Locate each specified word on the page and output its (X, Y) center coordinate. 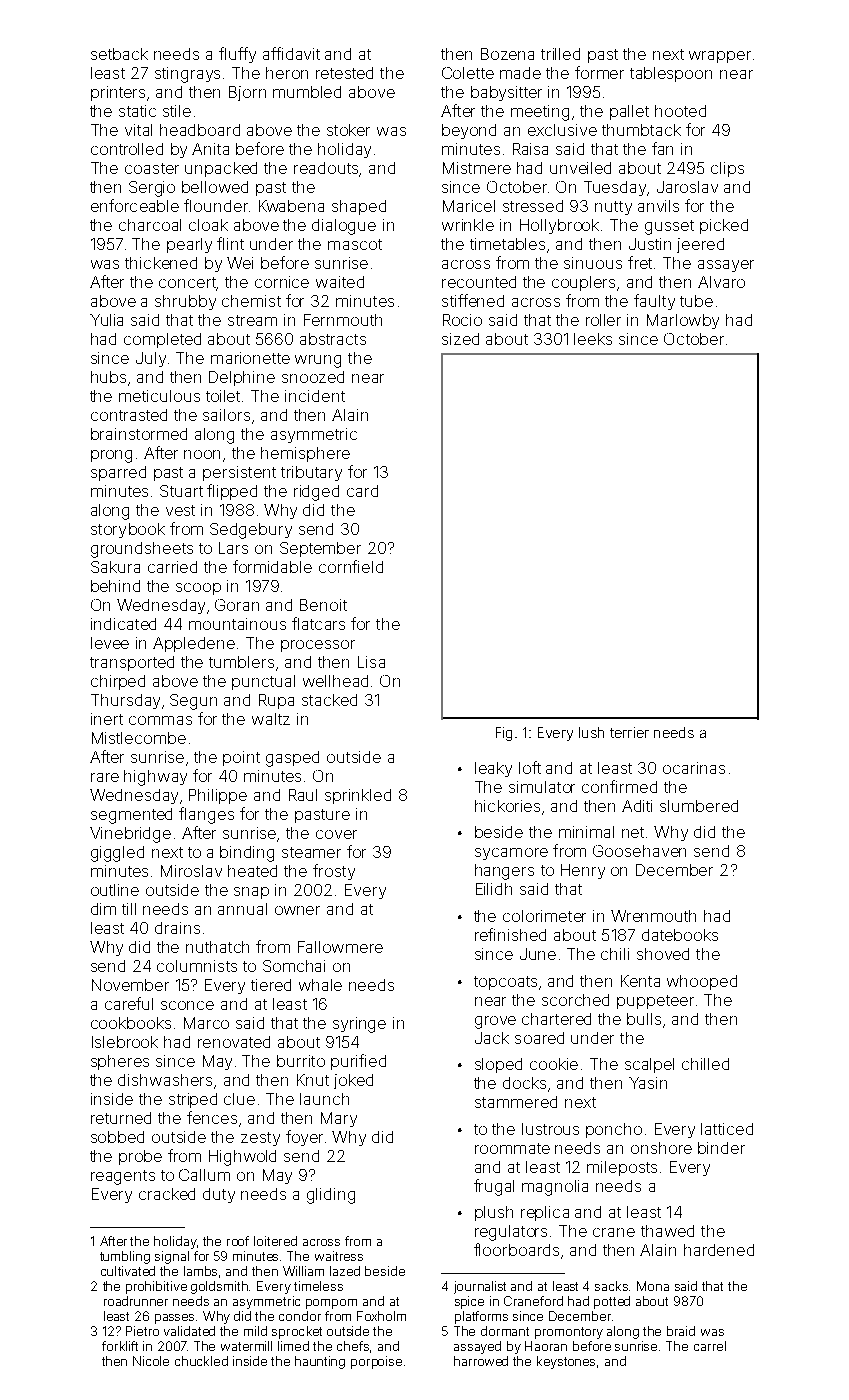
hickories (507, 806)
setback (119, 54)
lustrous (550, 1129)
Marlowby (683, 321)
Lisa (371, 662)
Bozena (507, 54)
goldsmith (219, 1287)
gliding (331, 1196)
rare (105, 777)
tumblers (241, 662)
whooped (702, 982)
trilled (560, 54)
